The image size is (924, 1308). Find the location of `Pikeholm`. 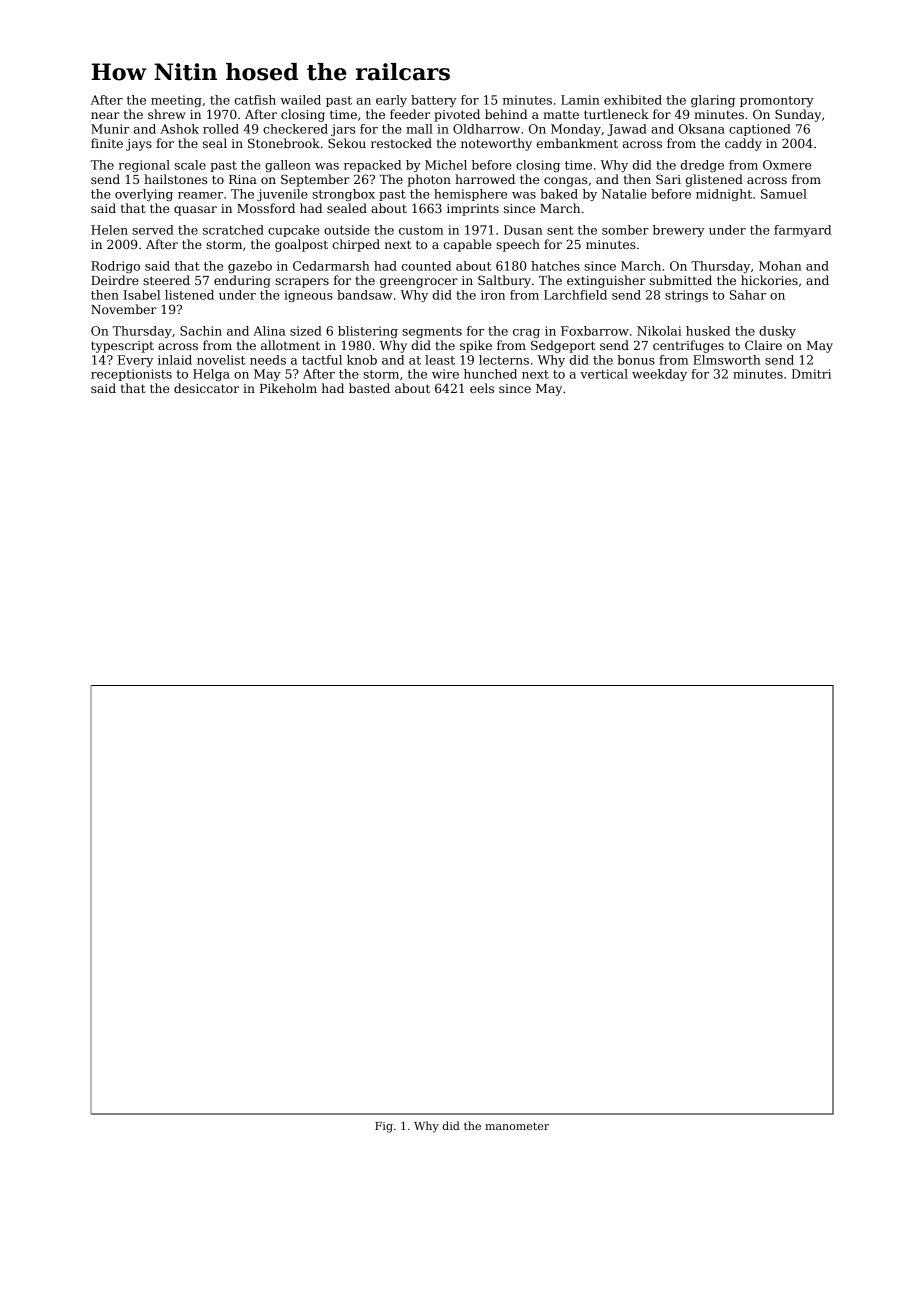

Pikeholm is located at coordinates (288, 388).
